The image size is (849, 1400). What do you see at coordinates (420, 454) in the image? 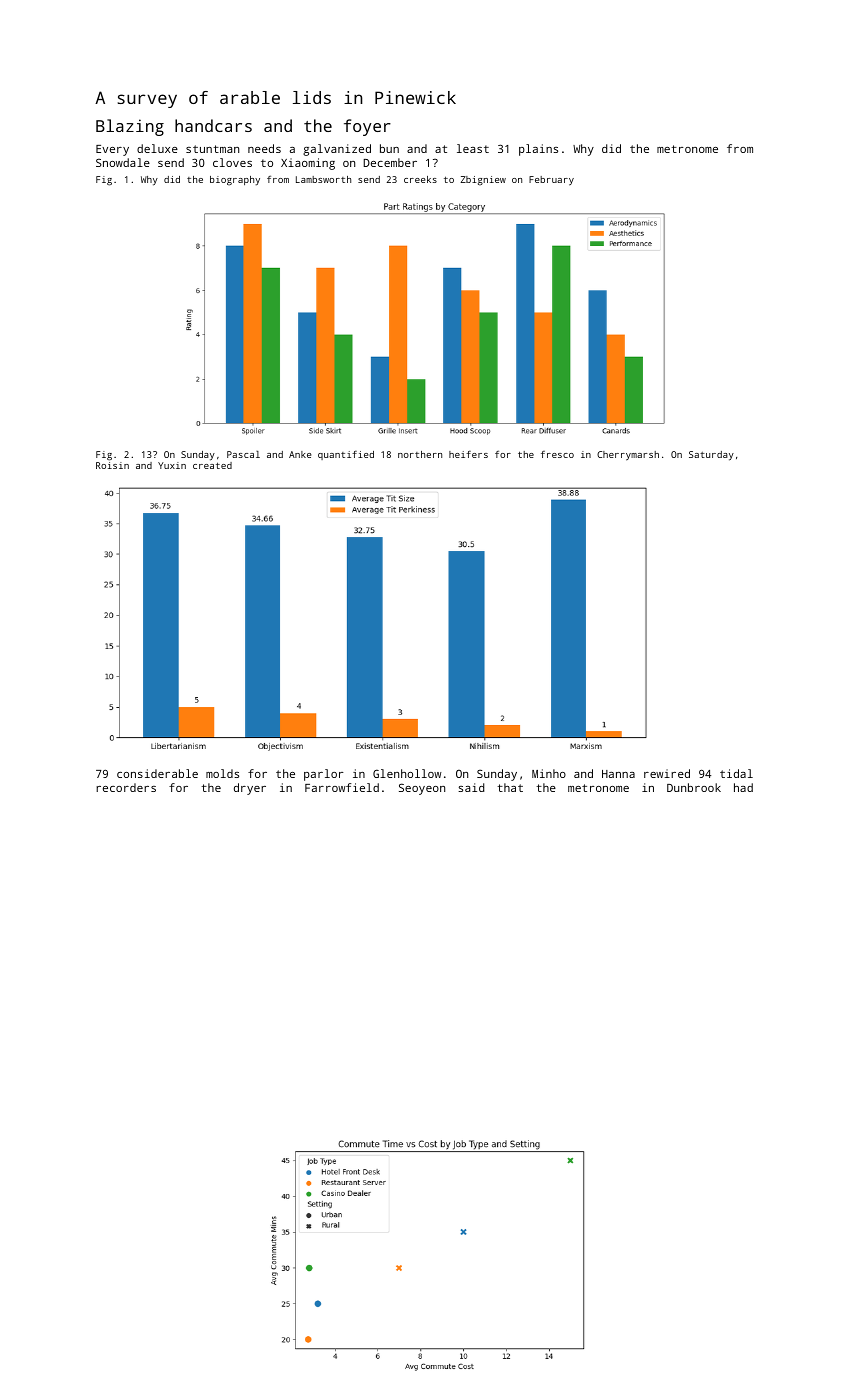
I see `northern` at bounding box center [420, 454].
